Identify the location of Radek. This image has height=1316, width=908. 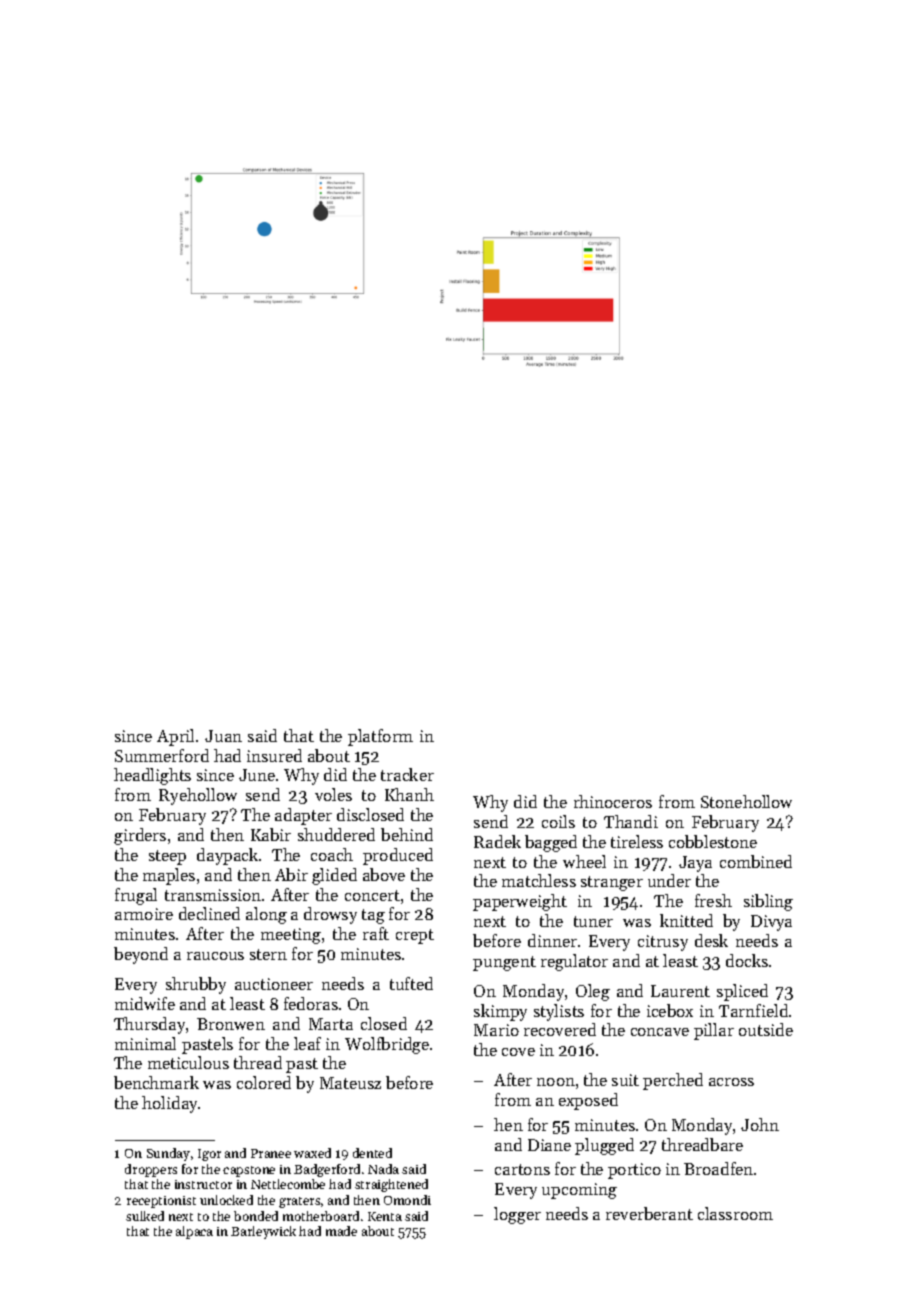
(497, 841).
